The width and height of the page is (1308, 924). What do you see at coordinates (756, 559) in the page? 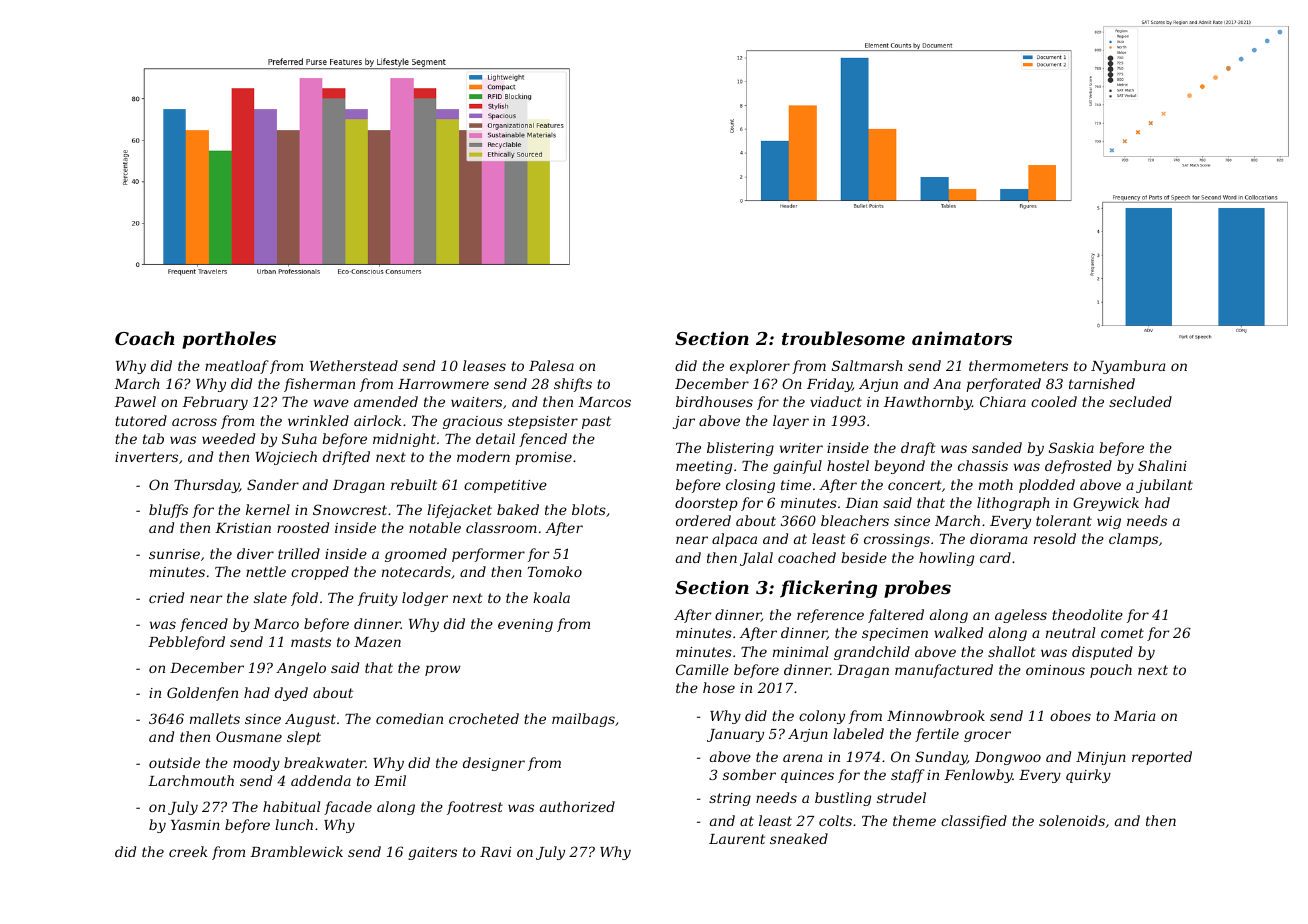
I see `Jalal` at bounding box center [756, 559].
